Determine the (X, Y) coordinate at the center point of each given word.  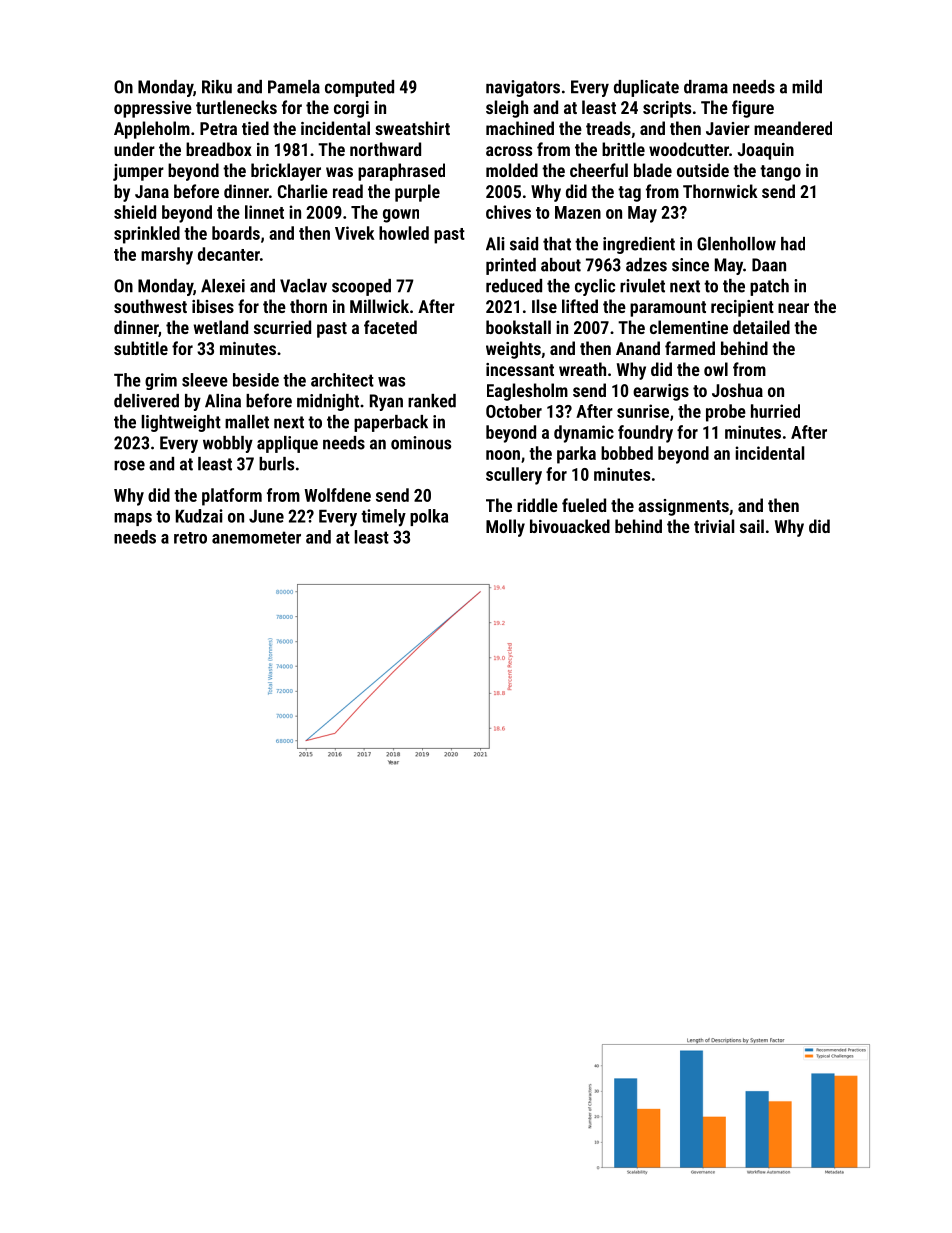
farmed (690, 348)
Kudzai (199, 516)
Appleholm (152, 130)
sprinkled (147, 235)
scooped (361, 287)
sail (752, 526)
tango (780, 173)
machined (520, 128)
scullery (514, 476)
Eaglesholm (527, 392)
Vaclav (303, 286)
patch (769, 287)
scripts (667, 109)
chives (508, 212)
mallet (247, 422)
